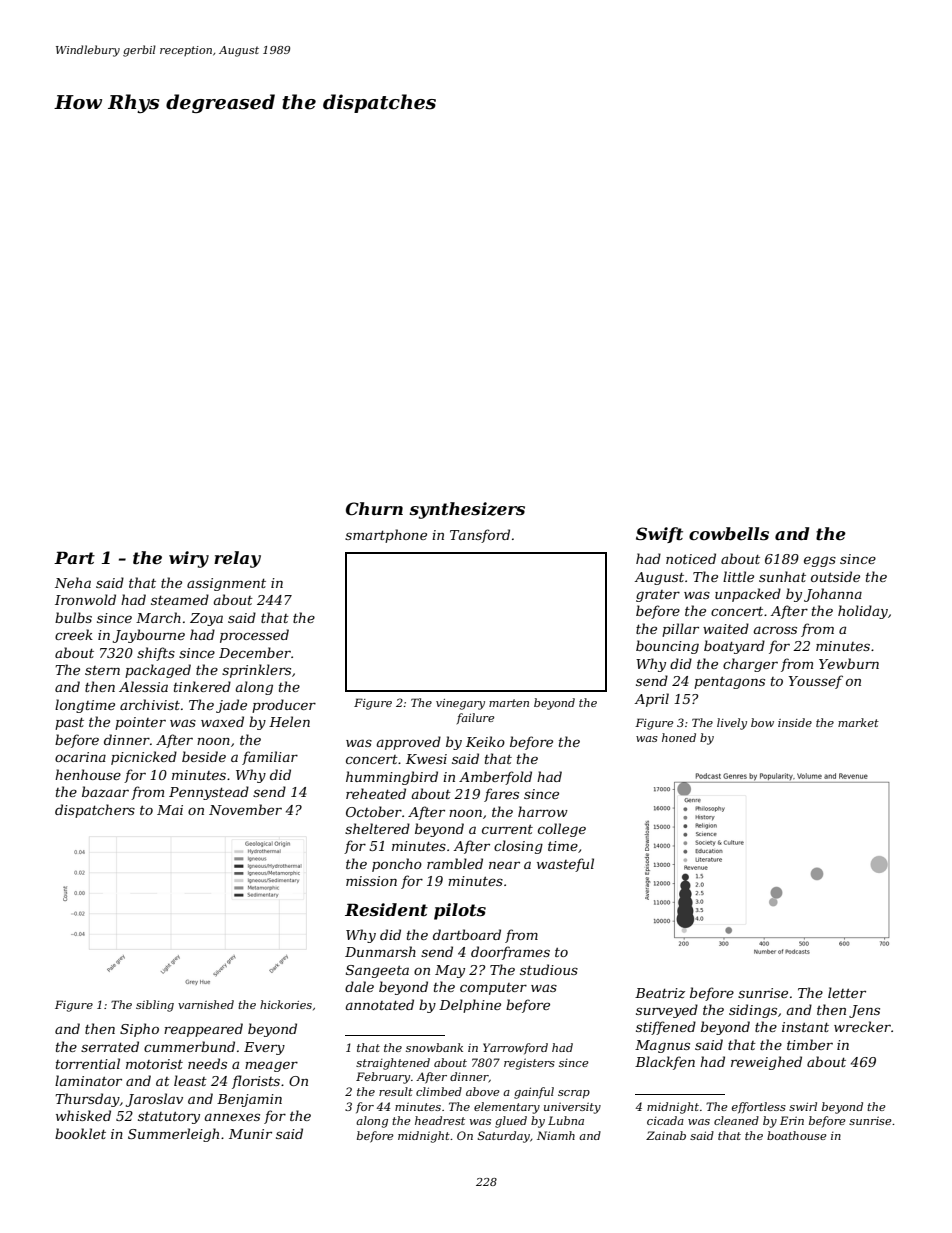 Image resolution: width=952 pixels, height=1233 pixels. Describe the element at coordinates (858, 722) in the image. I see `market` at that location.
